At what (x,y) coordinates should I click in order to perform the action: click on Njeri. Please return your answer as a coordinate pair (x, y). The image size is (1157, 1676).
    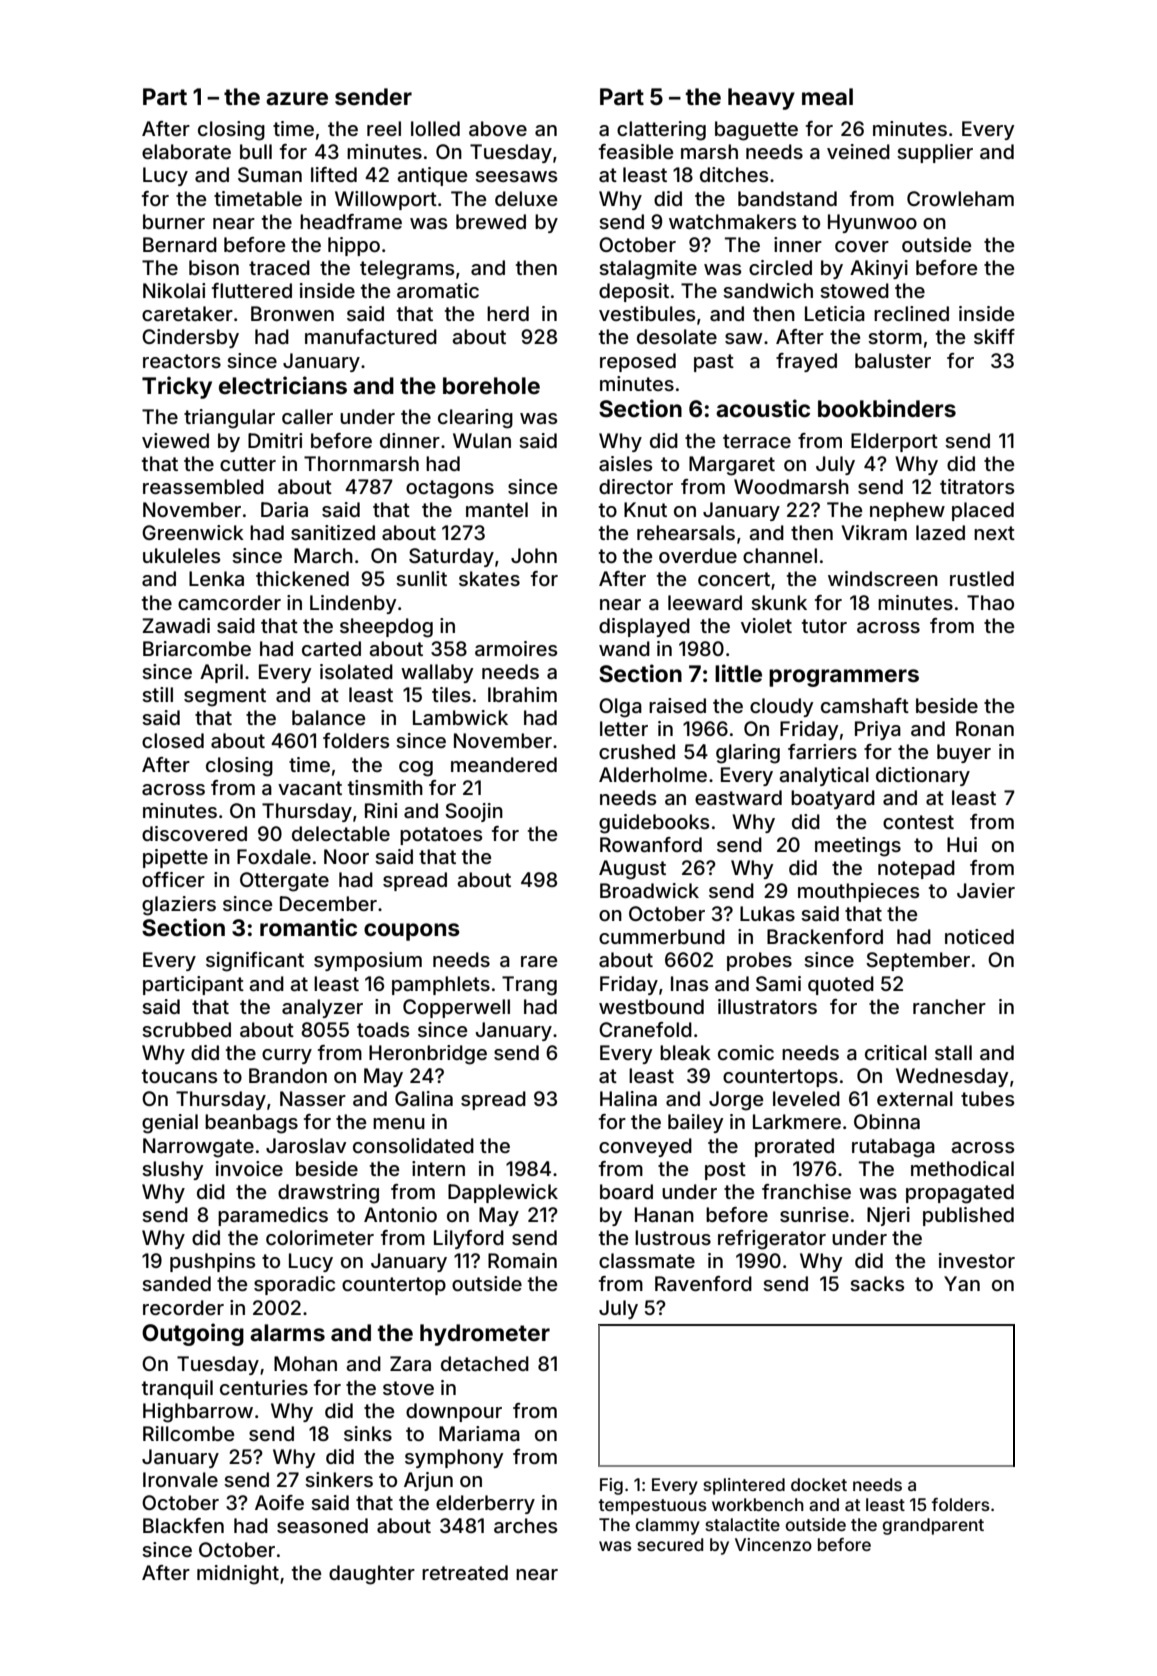
    Looking at the image, I should click on (888, 1216).
